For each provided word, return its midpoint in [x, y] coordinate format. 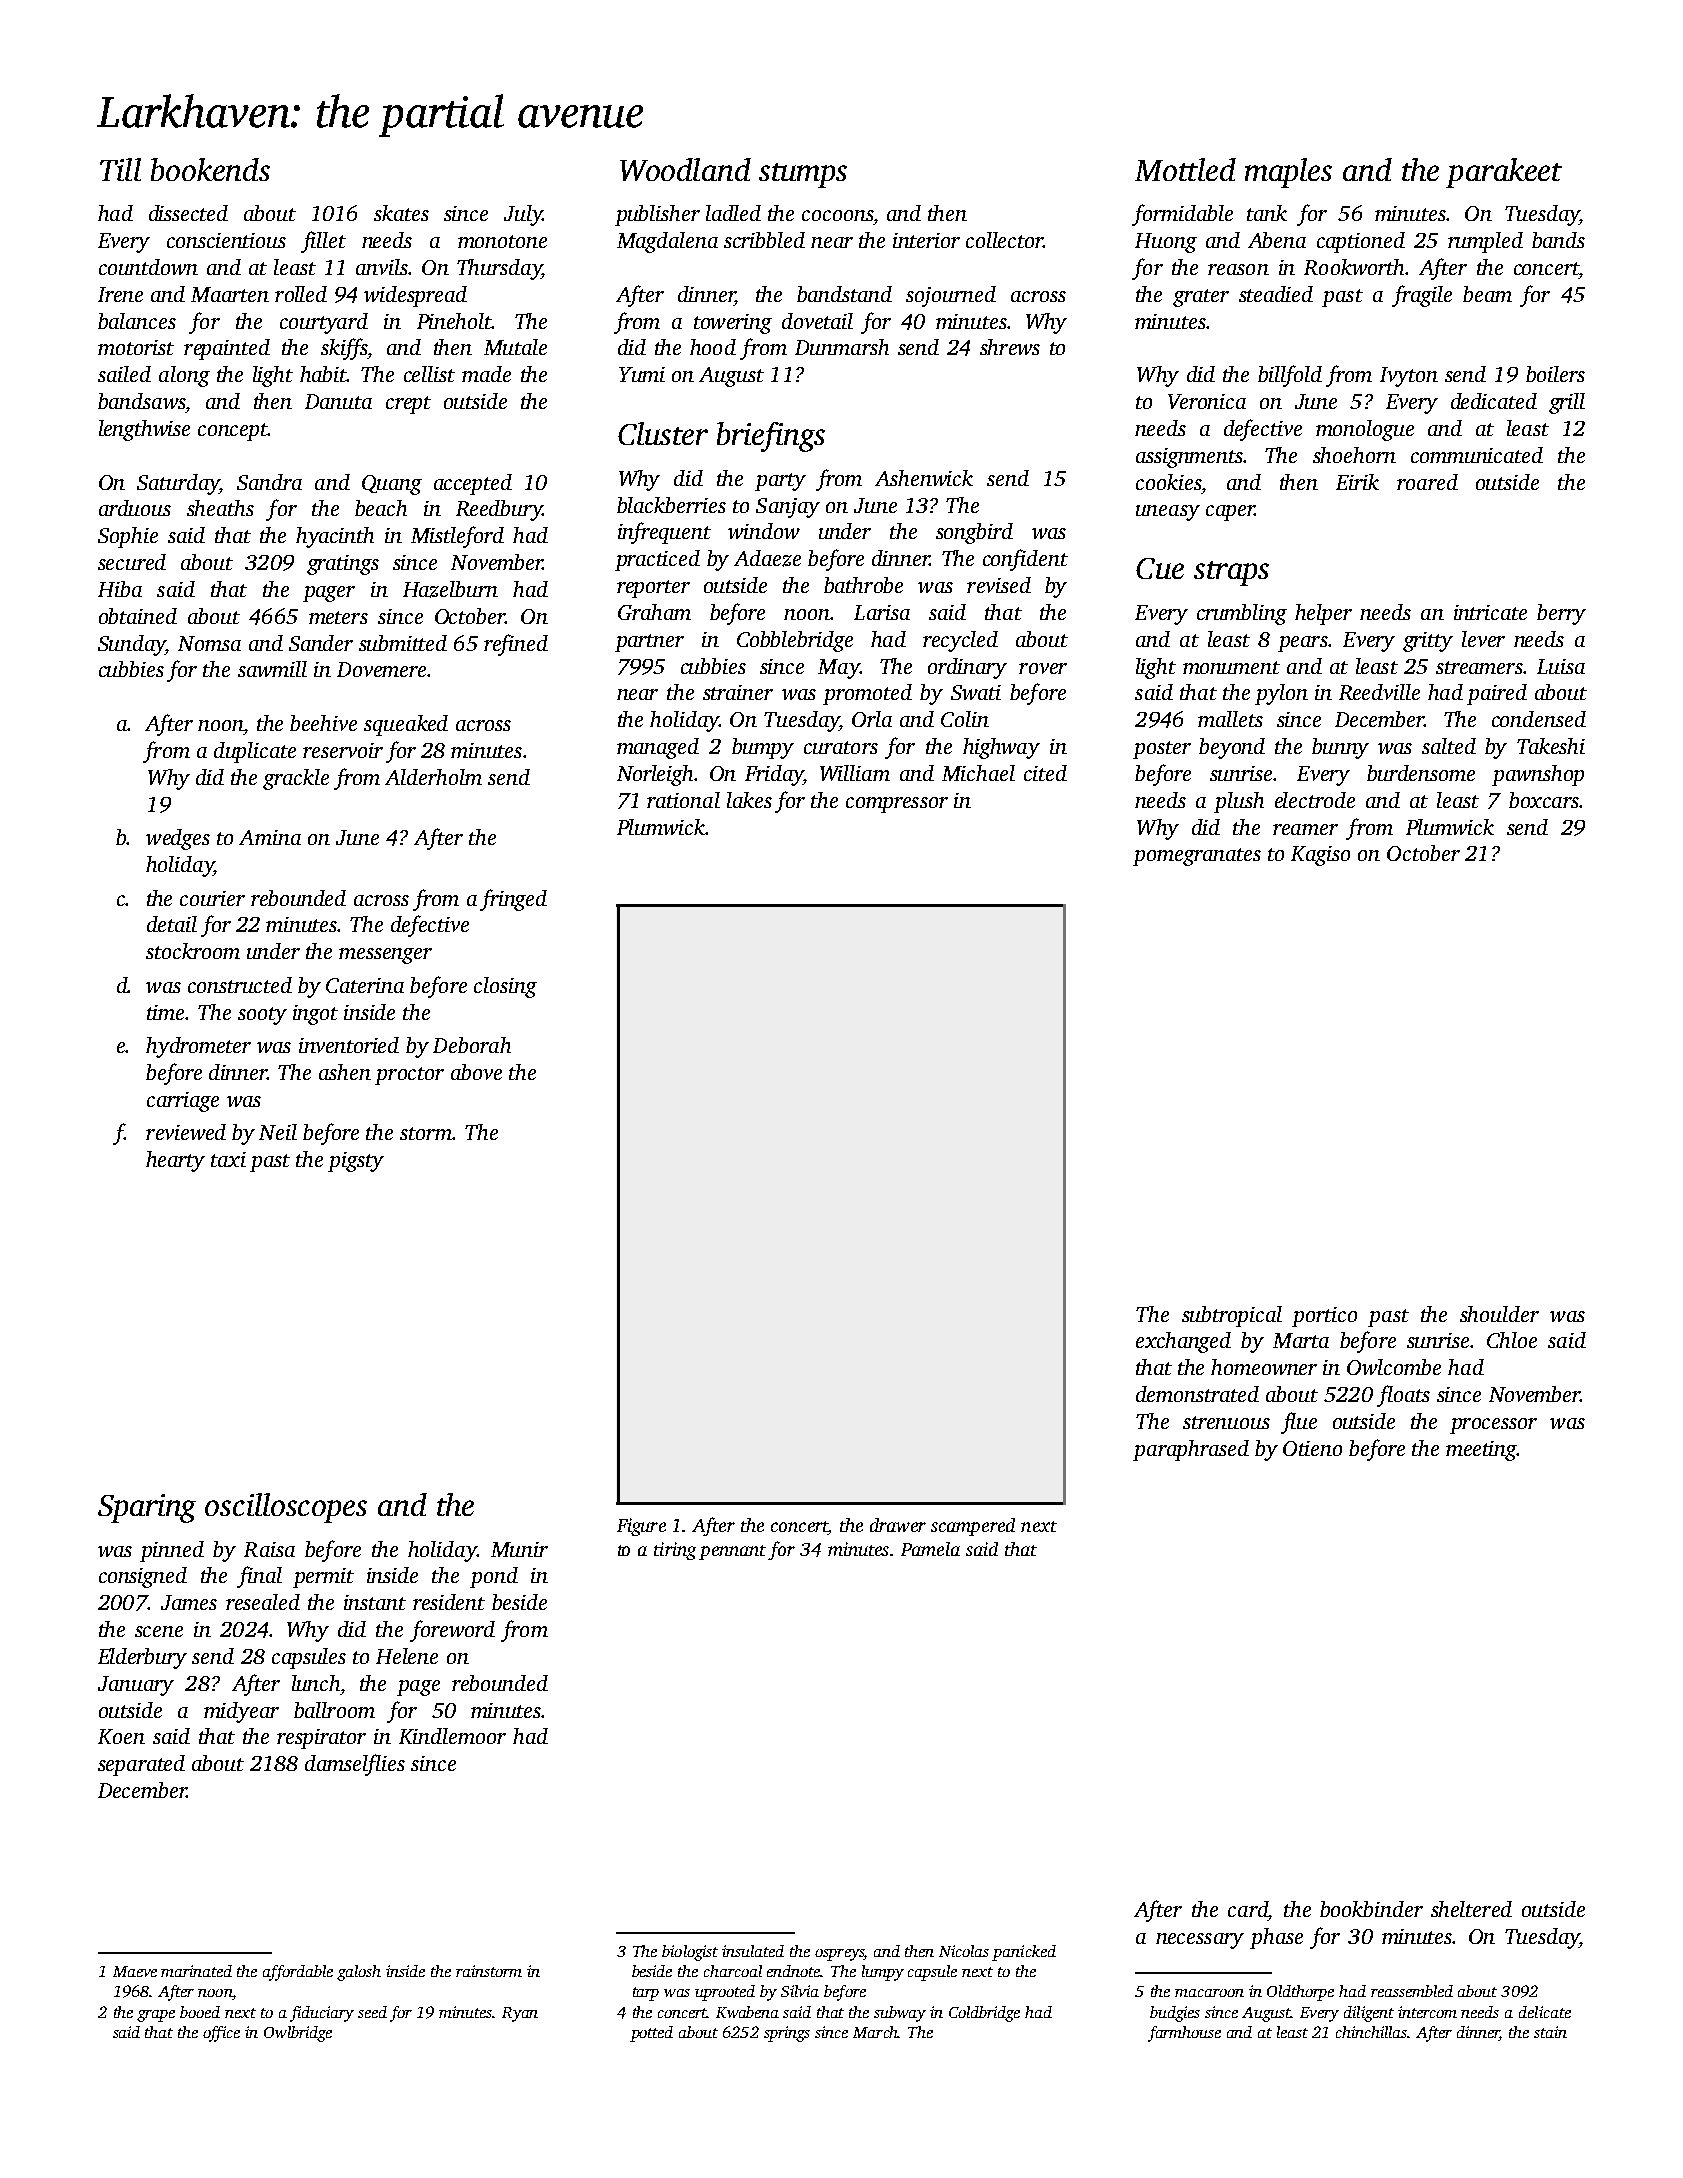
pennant [732, 1552]
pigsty [356, 1162]
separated [141, 1765]
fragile [1422, 296]
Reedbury [499, 510]
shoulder [1499, 1314]
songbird [974, 533]
